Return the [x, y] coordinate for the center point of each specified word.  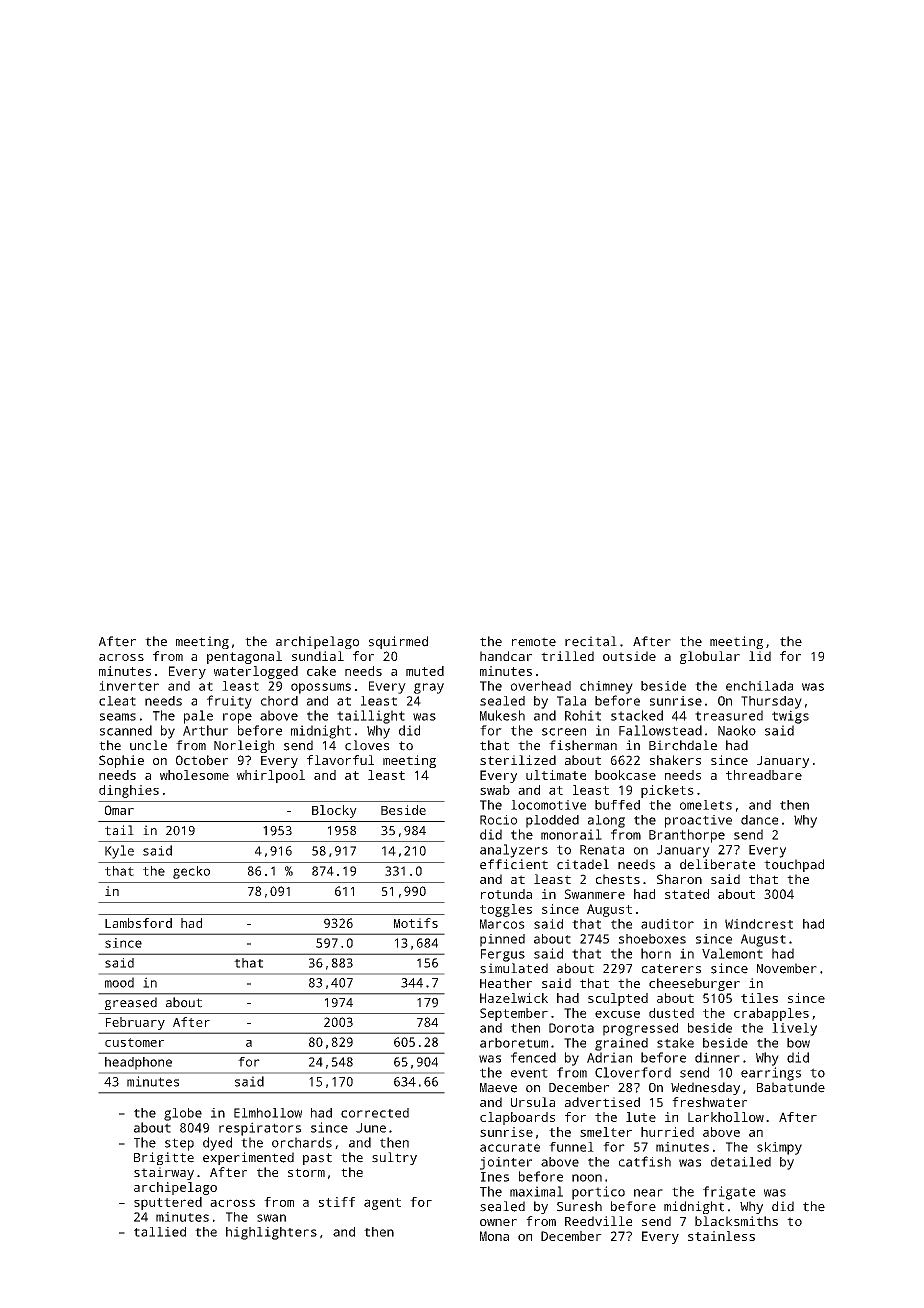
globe [183, 1114]
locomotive [548, 805]
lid [760, 656]
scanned [126, 730]
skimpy [779, 1148]
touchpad [794, 865]
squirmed [398, 642]
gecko [191, 872]
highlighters [271, 1233]
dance [759, 820]
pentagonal [244, 657]
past [317, 1159]
